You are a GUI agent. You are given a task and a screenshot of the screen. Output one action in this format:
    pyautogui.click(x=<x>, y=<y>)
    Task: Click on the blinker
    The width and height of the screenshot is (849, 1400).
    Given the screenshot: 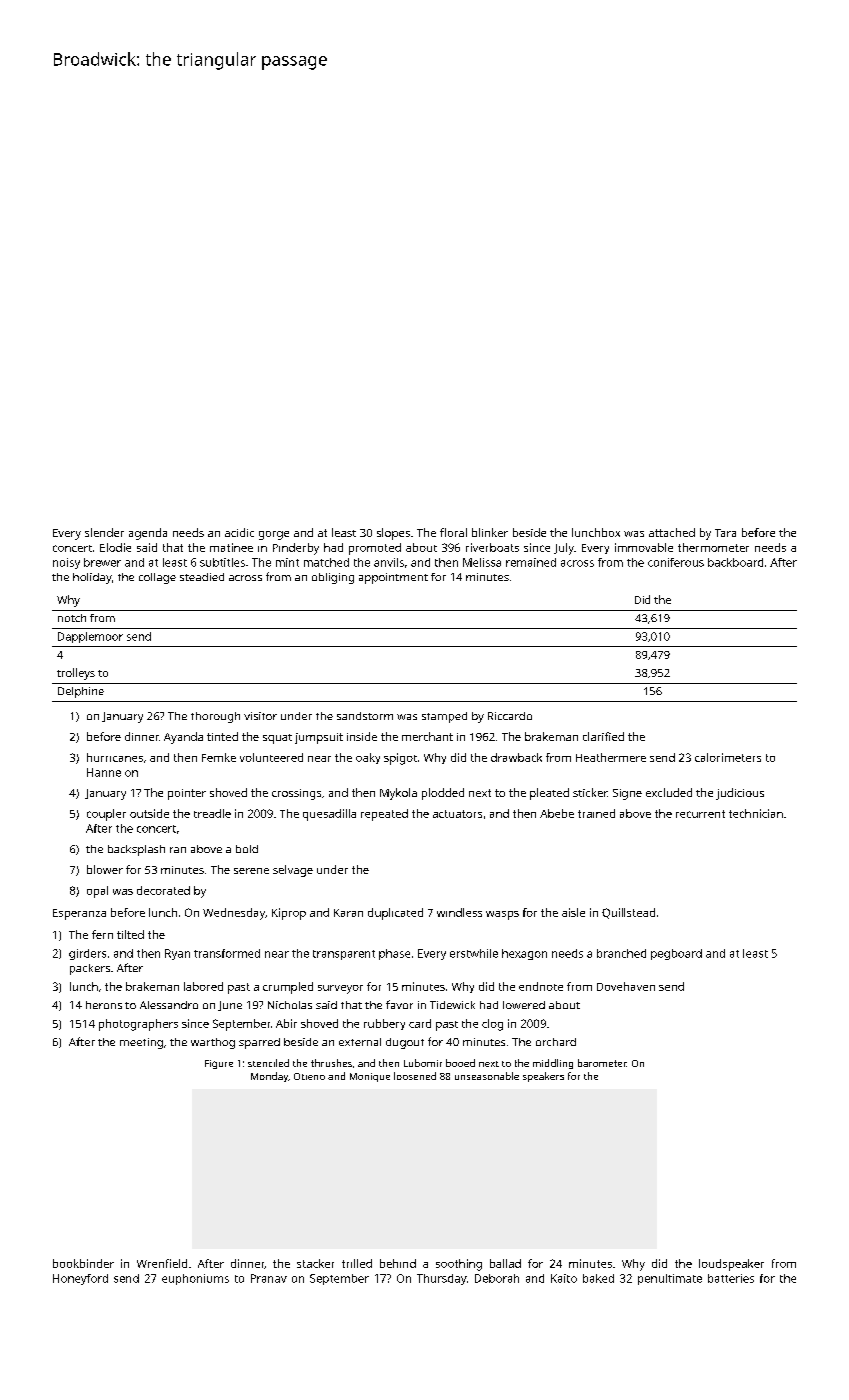 What is the action you would take?
    pyautogui.click(x=490, y=532)
